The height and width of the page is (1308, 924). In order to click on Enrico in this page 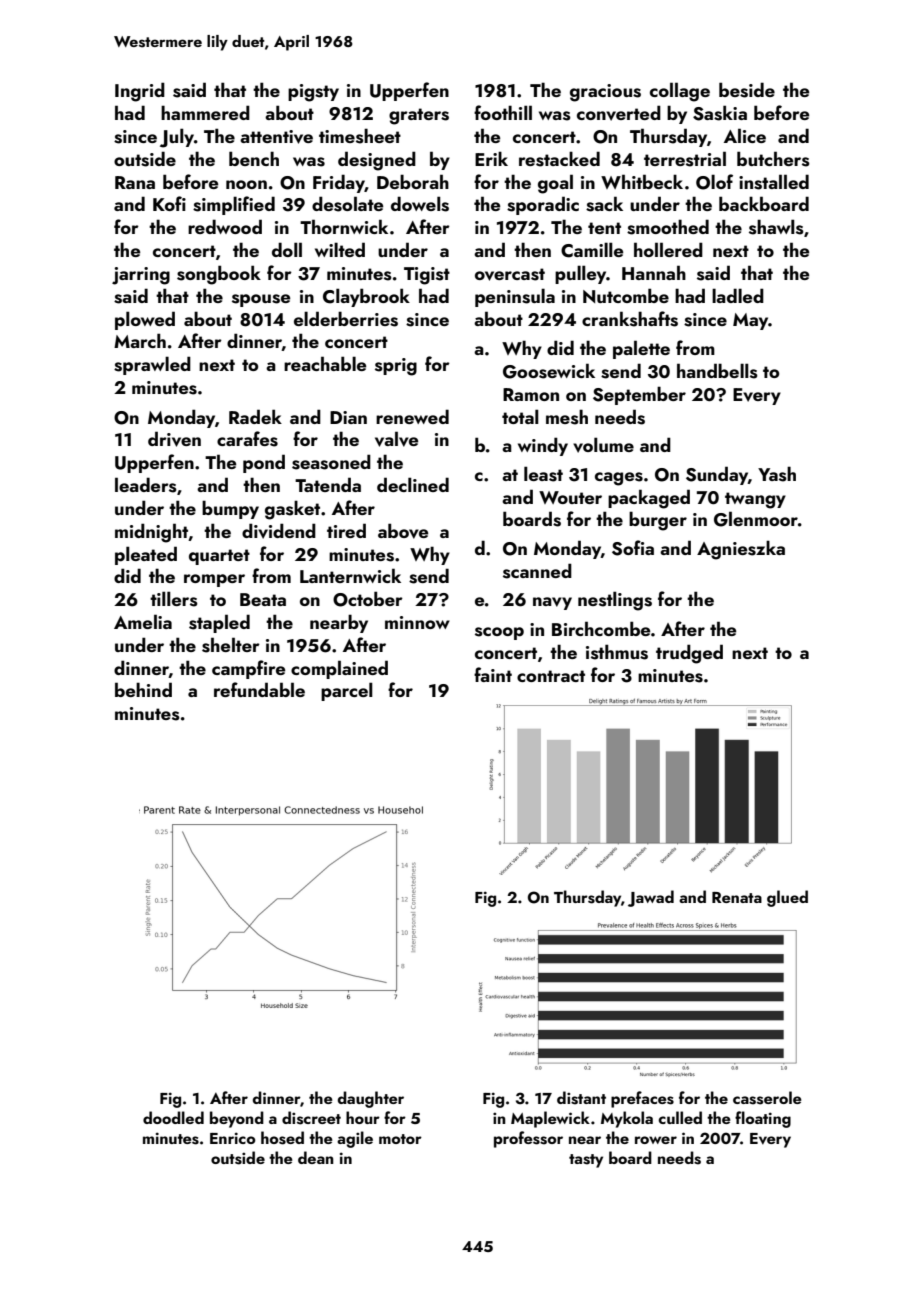, I will do `click(233, 1138)`.
